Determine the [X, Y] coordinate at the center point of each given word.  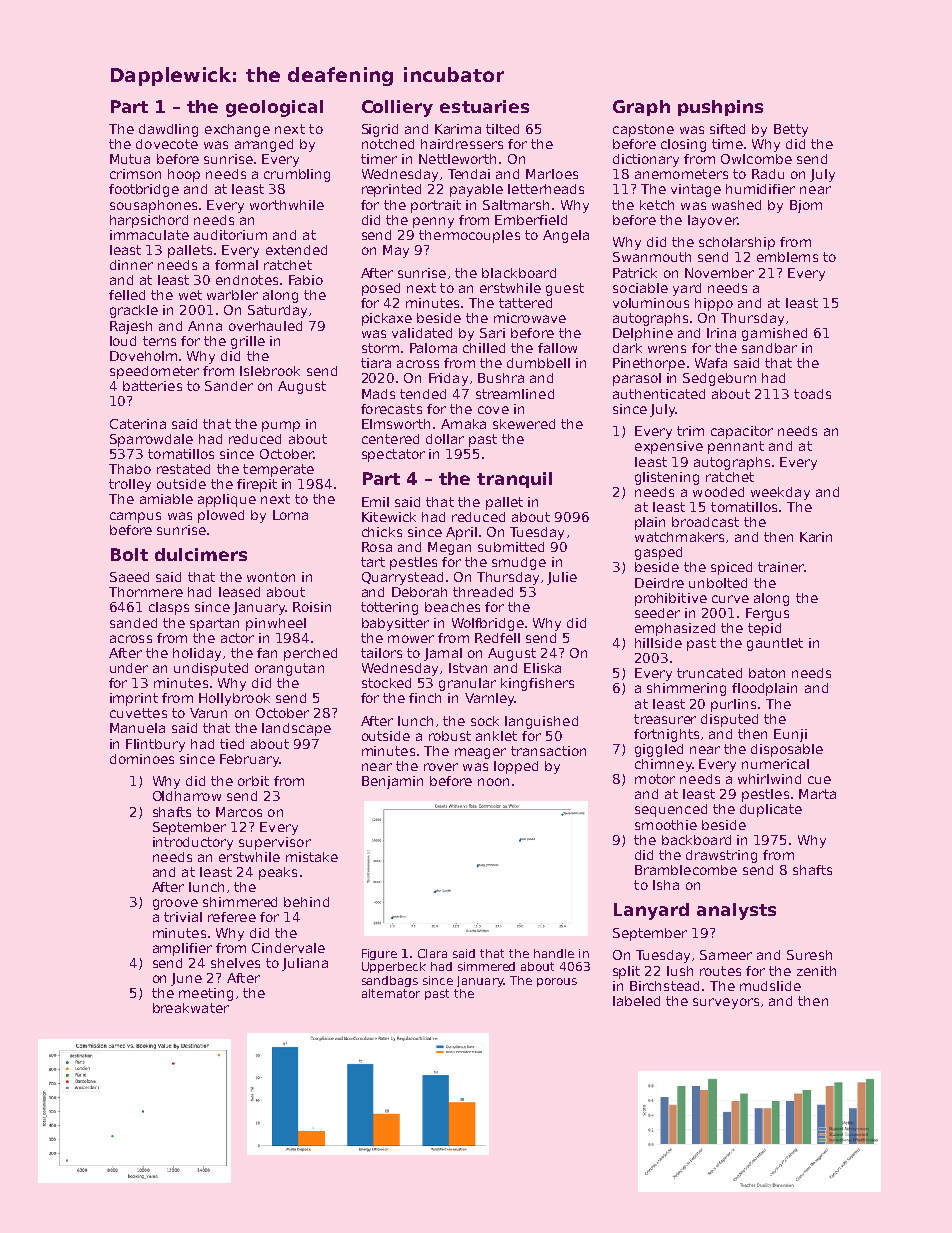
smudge [519, 563]
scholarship [737, 243]
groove [175, 904]
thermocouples [469, 236]
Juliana [305, 964]
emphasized [675, 629]
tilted [502, 129]
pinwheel [276, 624]
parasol [637, 379]
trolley [130, 485]
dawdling [168, 130]
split [626, 972]
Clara [432, 953]
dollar [445, 439]
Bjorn [806, 206]
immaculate [149, 235]
